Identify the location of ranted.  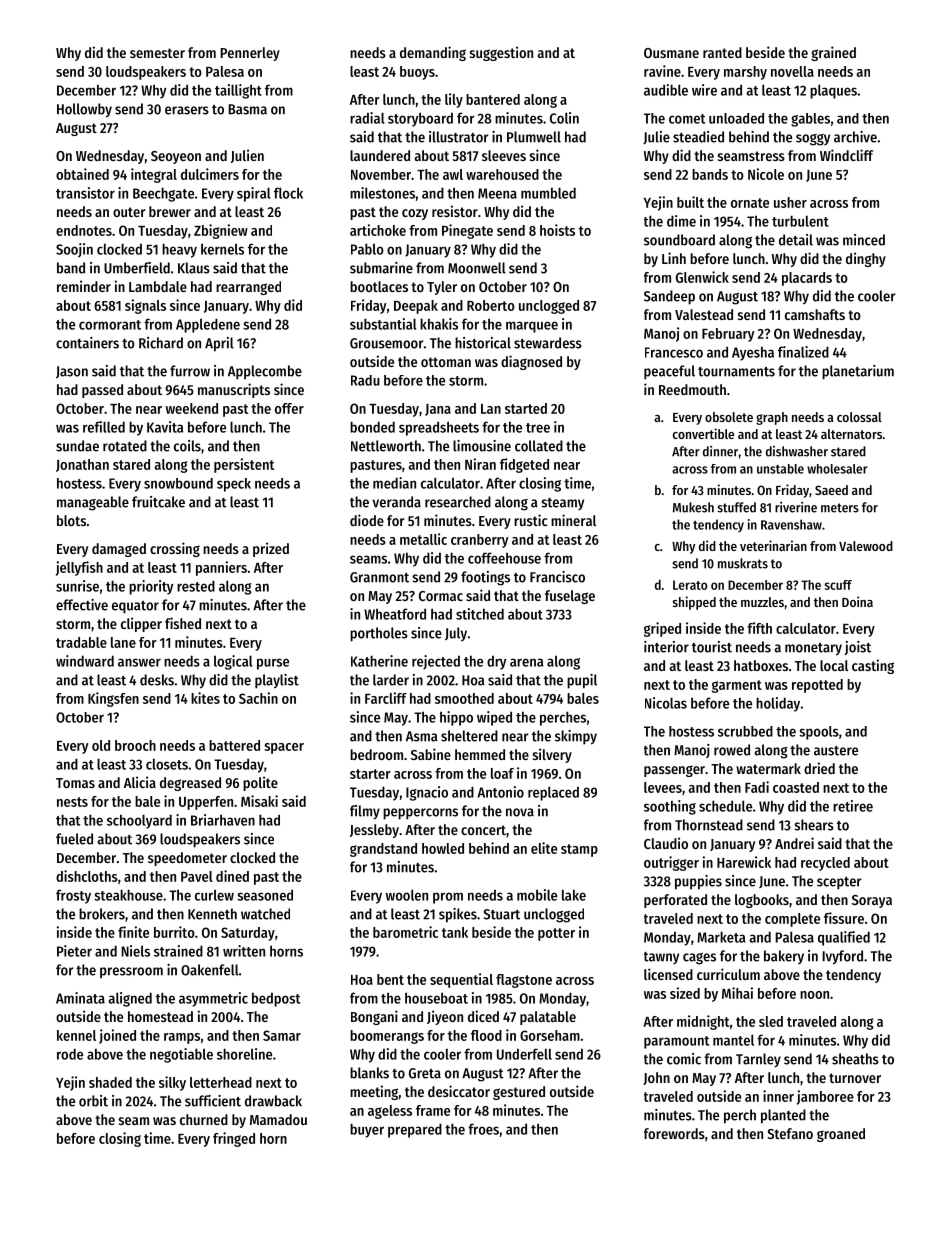
(722, 52).
